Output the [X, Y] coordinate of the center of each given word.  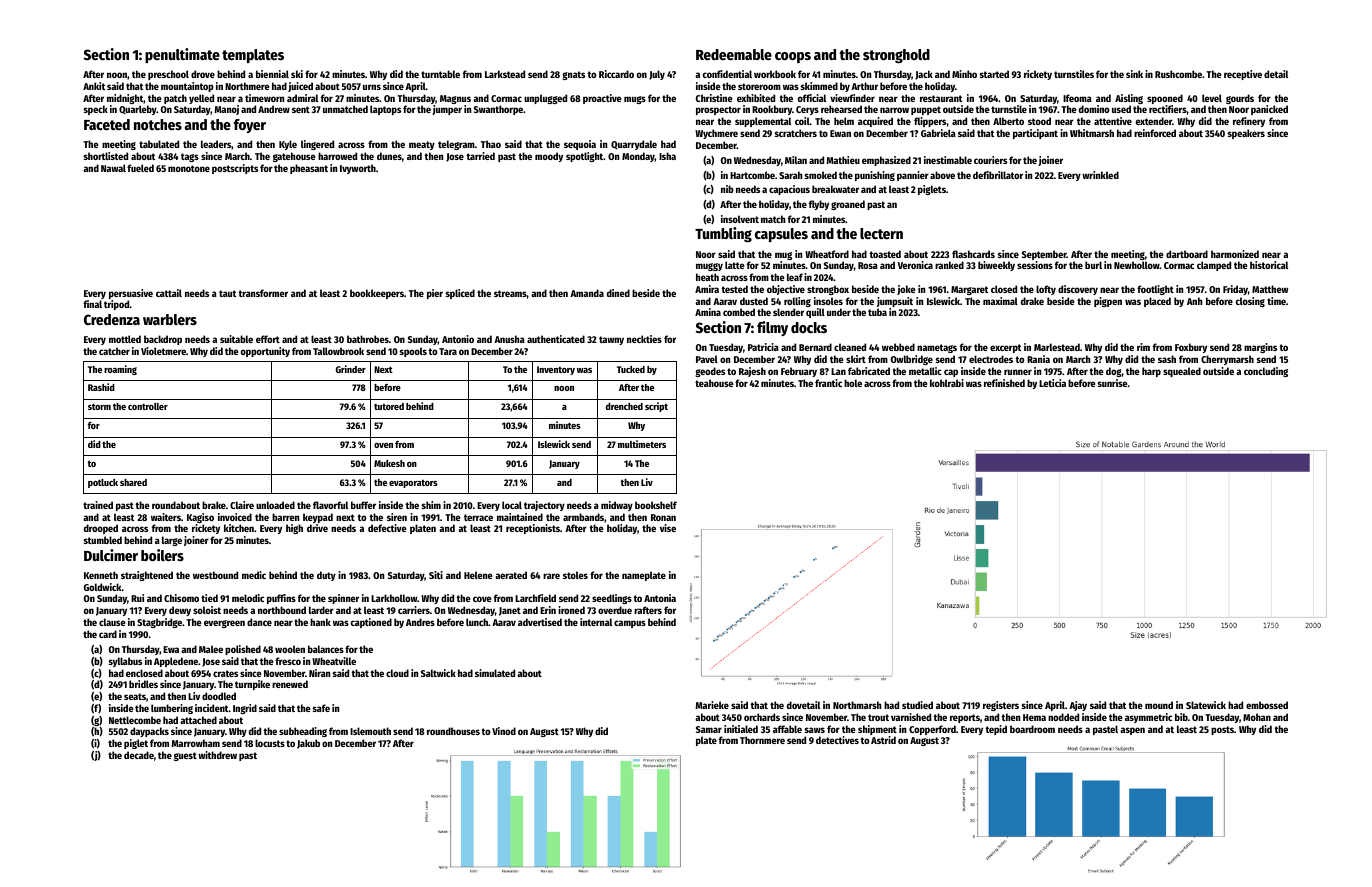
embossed [1267, 705]
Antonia [660, 598]
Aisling [1129, 99]
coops [793, 57]
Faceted [107, 124]
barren [285, 517]
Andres [420, 622]
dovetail [803, 705]
